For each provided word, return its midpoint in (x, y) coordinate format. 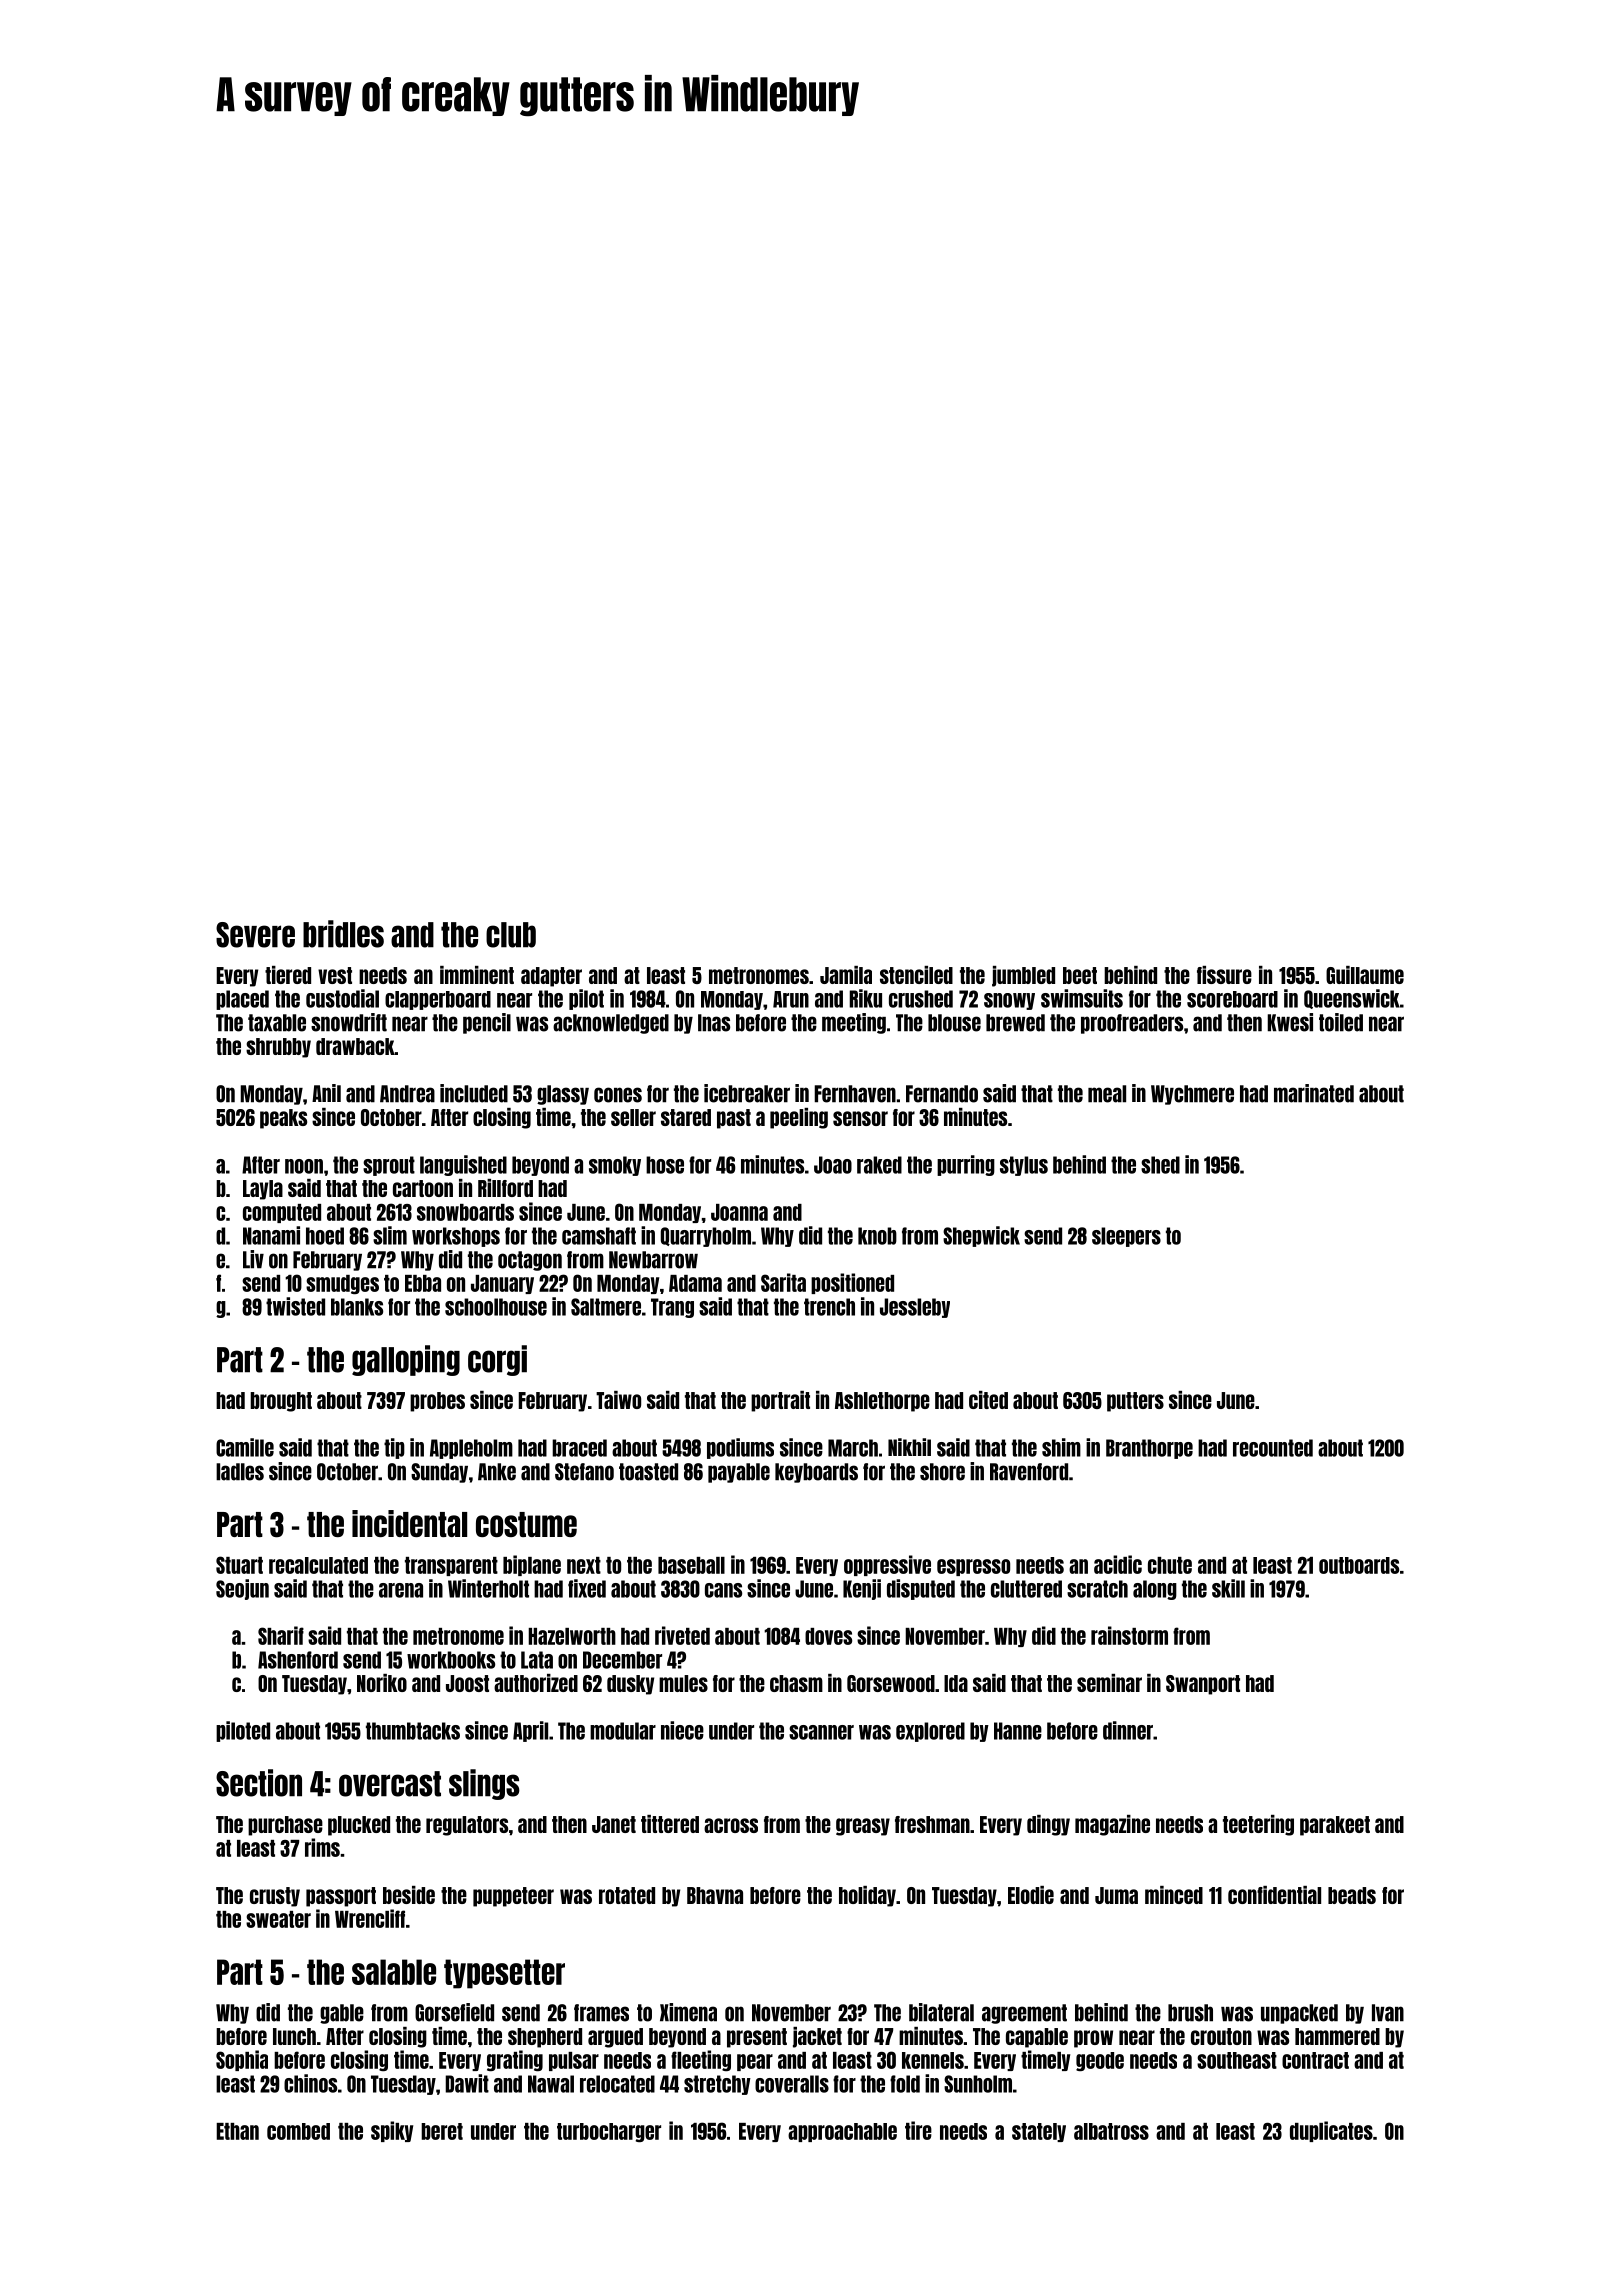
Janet (614, 1824)
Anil (326, 1093)
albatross (1111, 2131)
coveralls (792, 2084)
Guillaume (1365, 975)
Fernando (942, 1094)
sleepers (1126, 1237)
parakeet (1335, 1826)
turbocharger (609, 2132)
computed (282, 1213)
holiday (867, 1896)
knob (877, 1236)
